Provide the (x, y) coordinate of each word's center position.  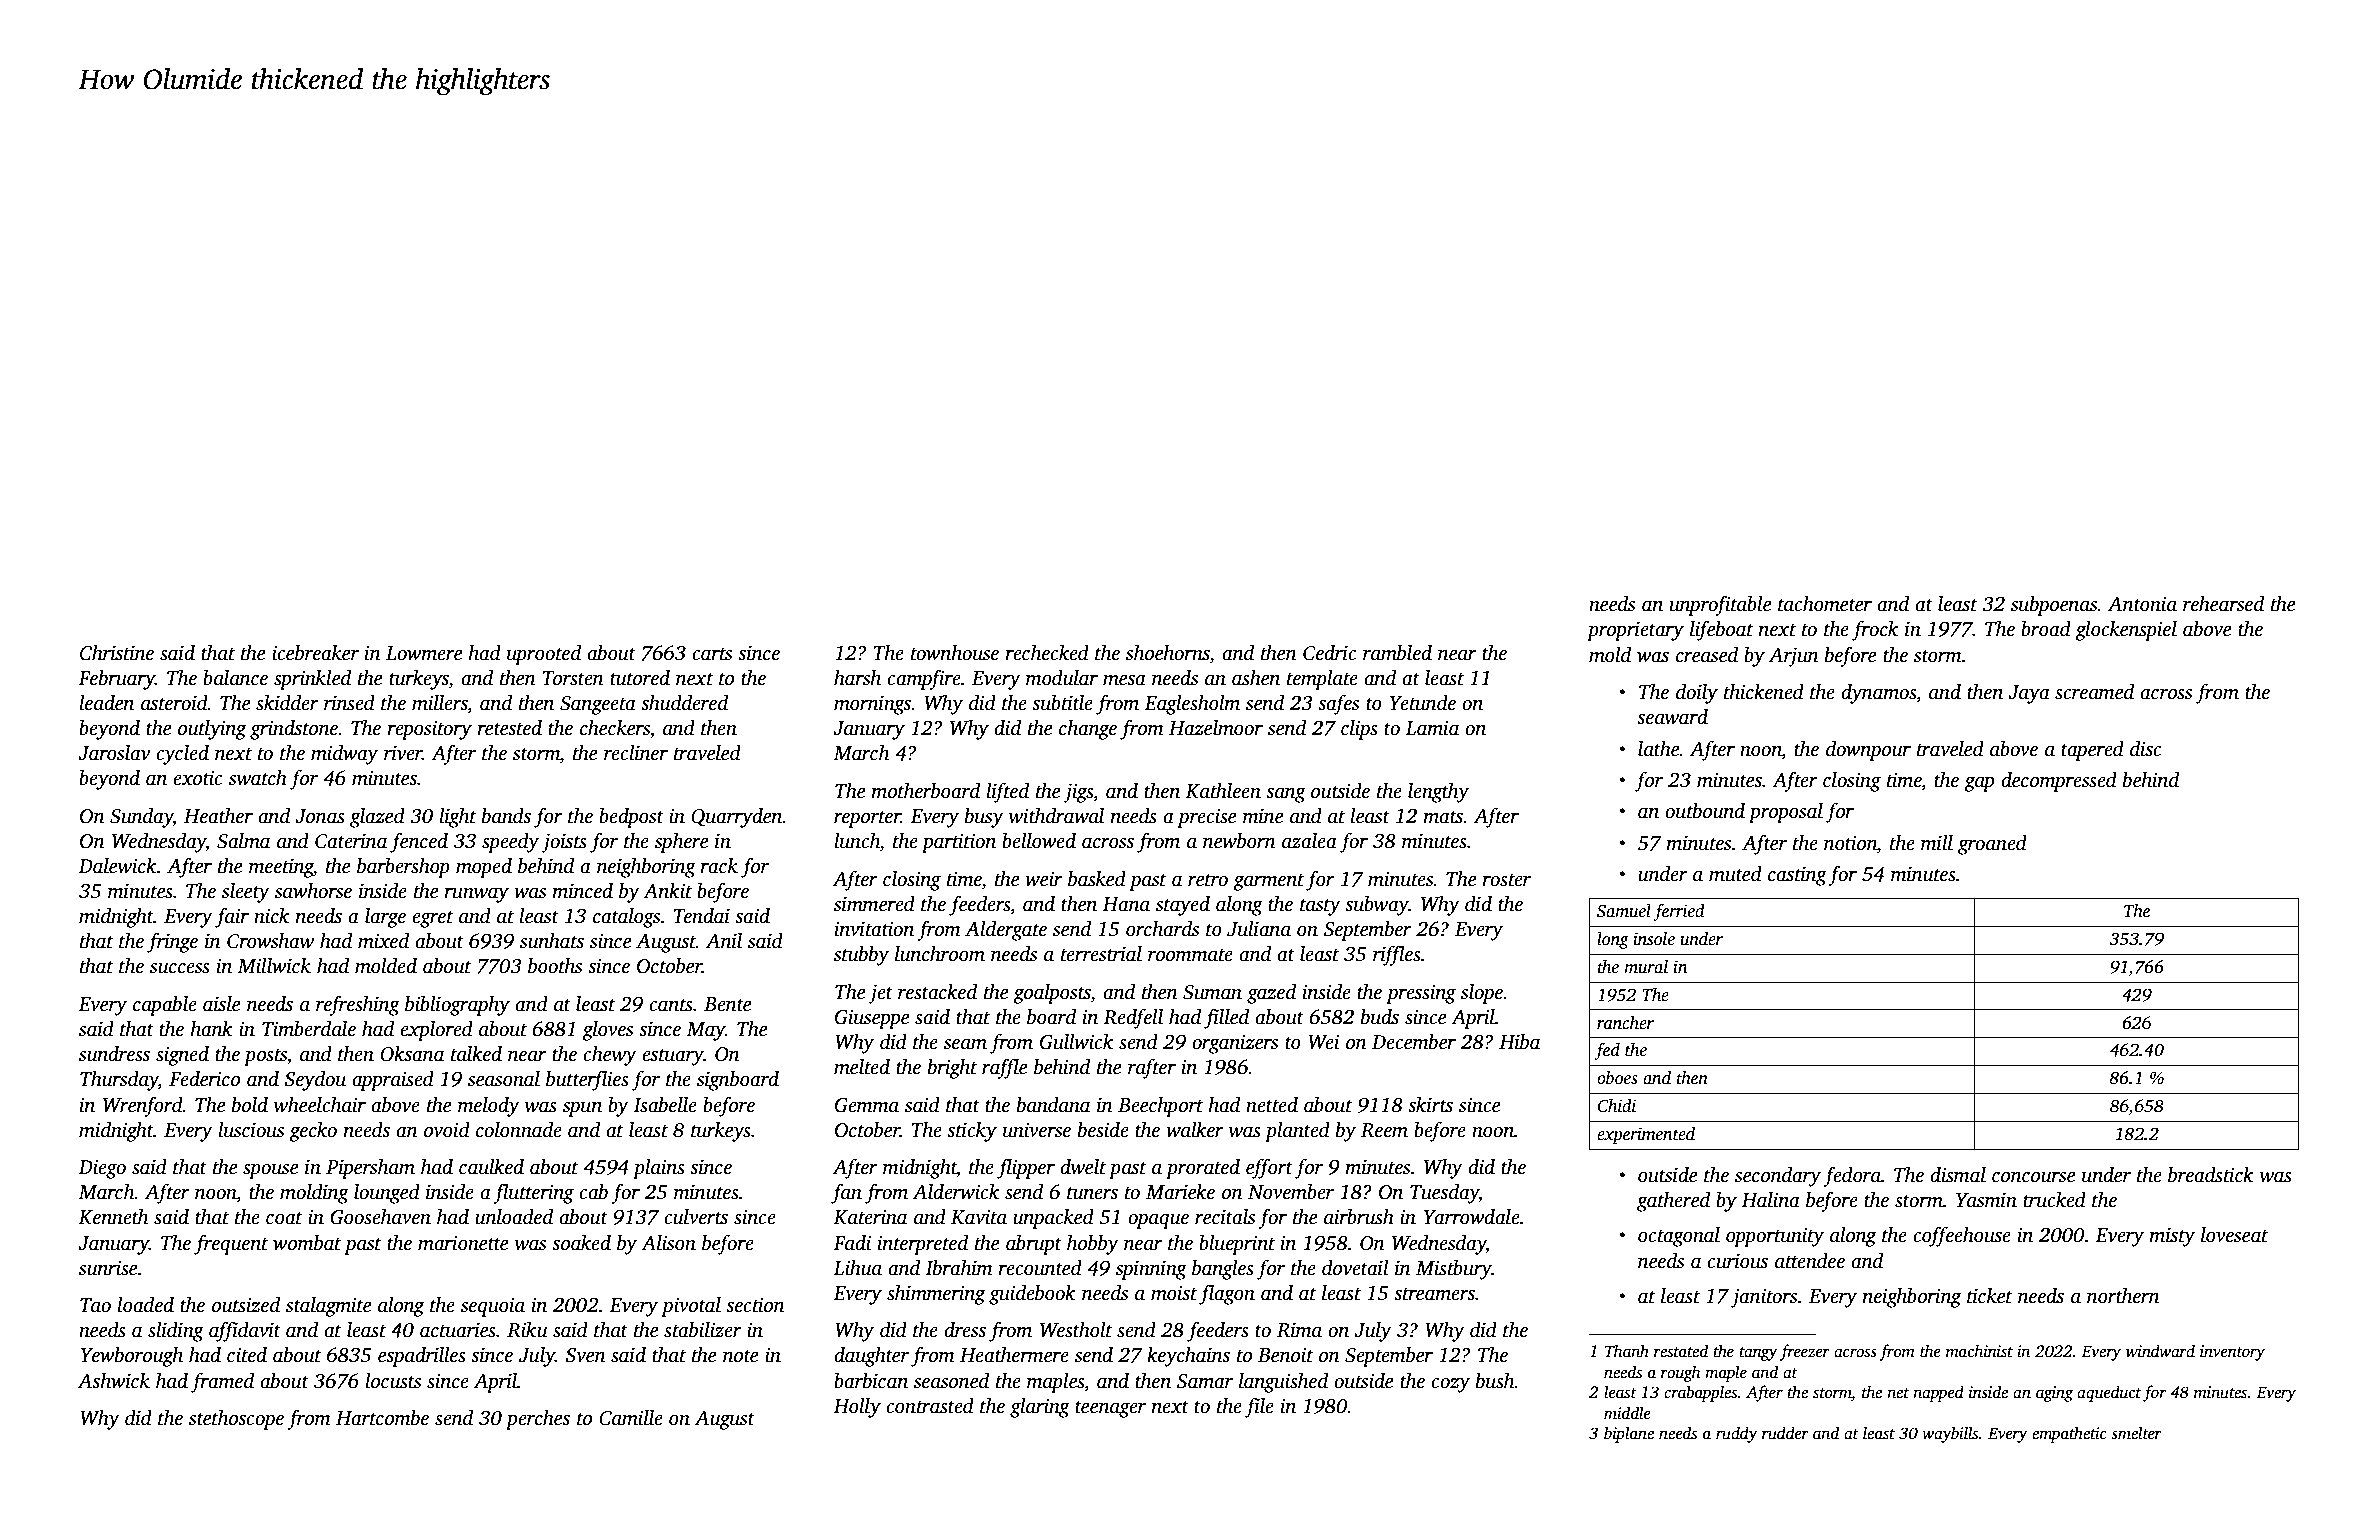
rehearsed (2223, 604)
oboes (1617, 1078)
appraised (393, 1081)
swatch (258, 778)
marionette (463, 1243)
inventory (2232, 1353)
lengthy (1438, 793)
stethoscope (236, 1420)
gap (1979, 784)
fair (232, 917)
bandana (1053, 1105)
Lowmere (424, 653)
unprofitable (1720, 605)
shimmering (936, 1295)
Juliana (1259, 929)
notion (1850, 843)
